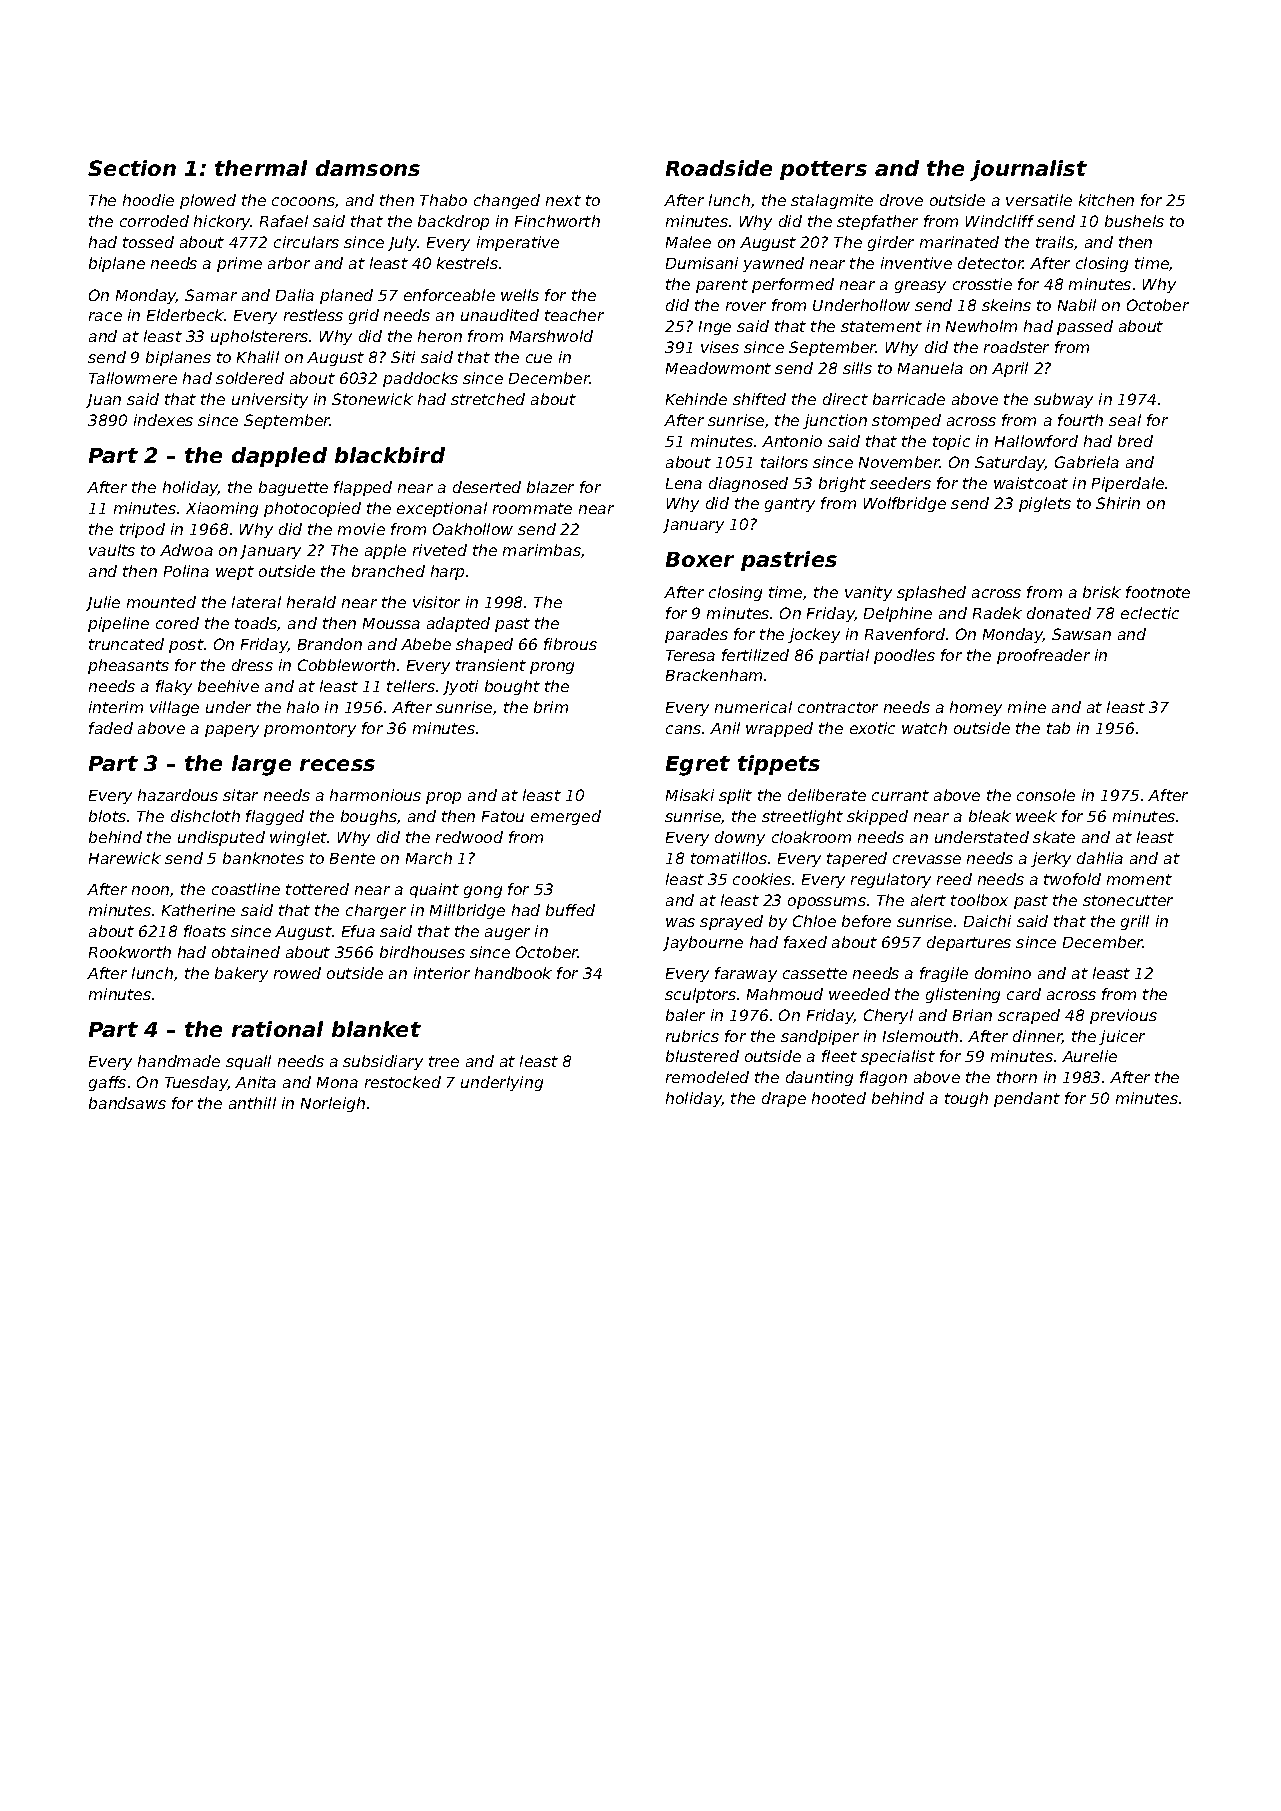 The width and height of the screenshot is (1281, 1811). Describe the element at coordinates (116, 707) in the screenshot. I see `interim` at that location.
